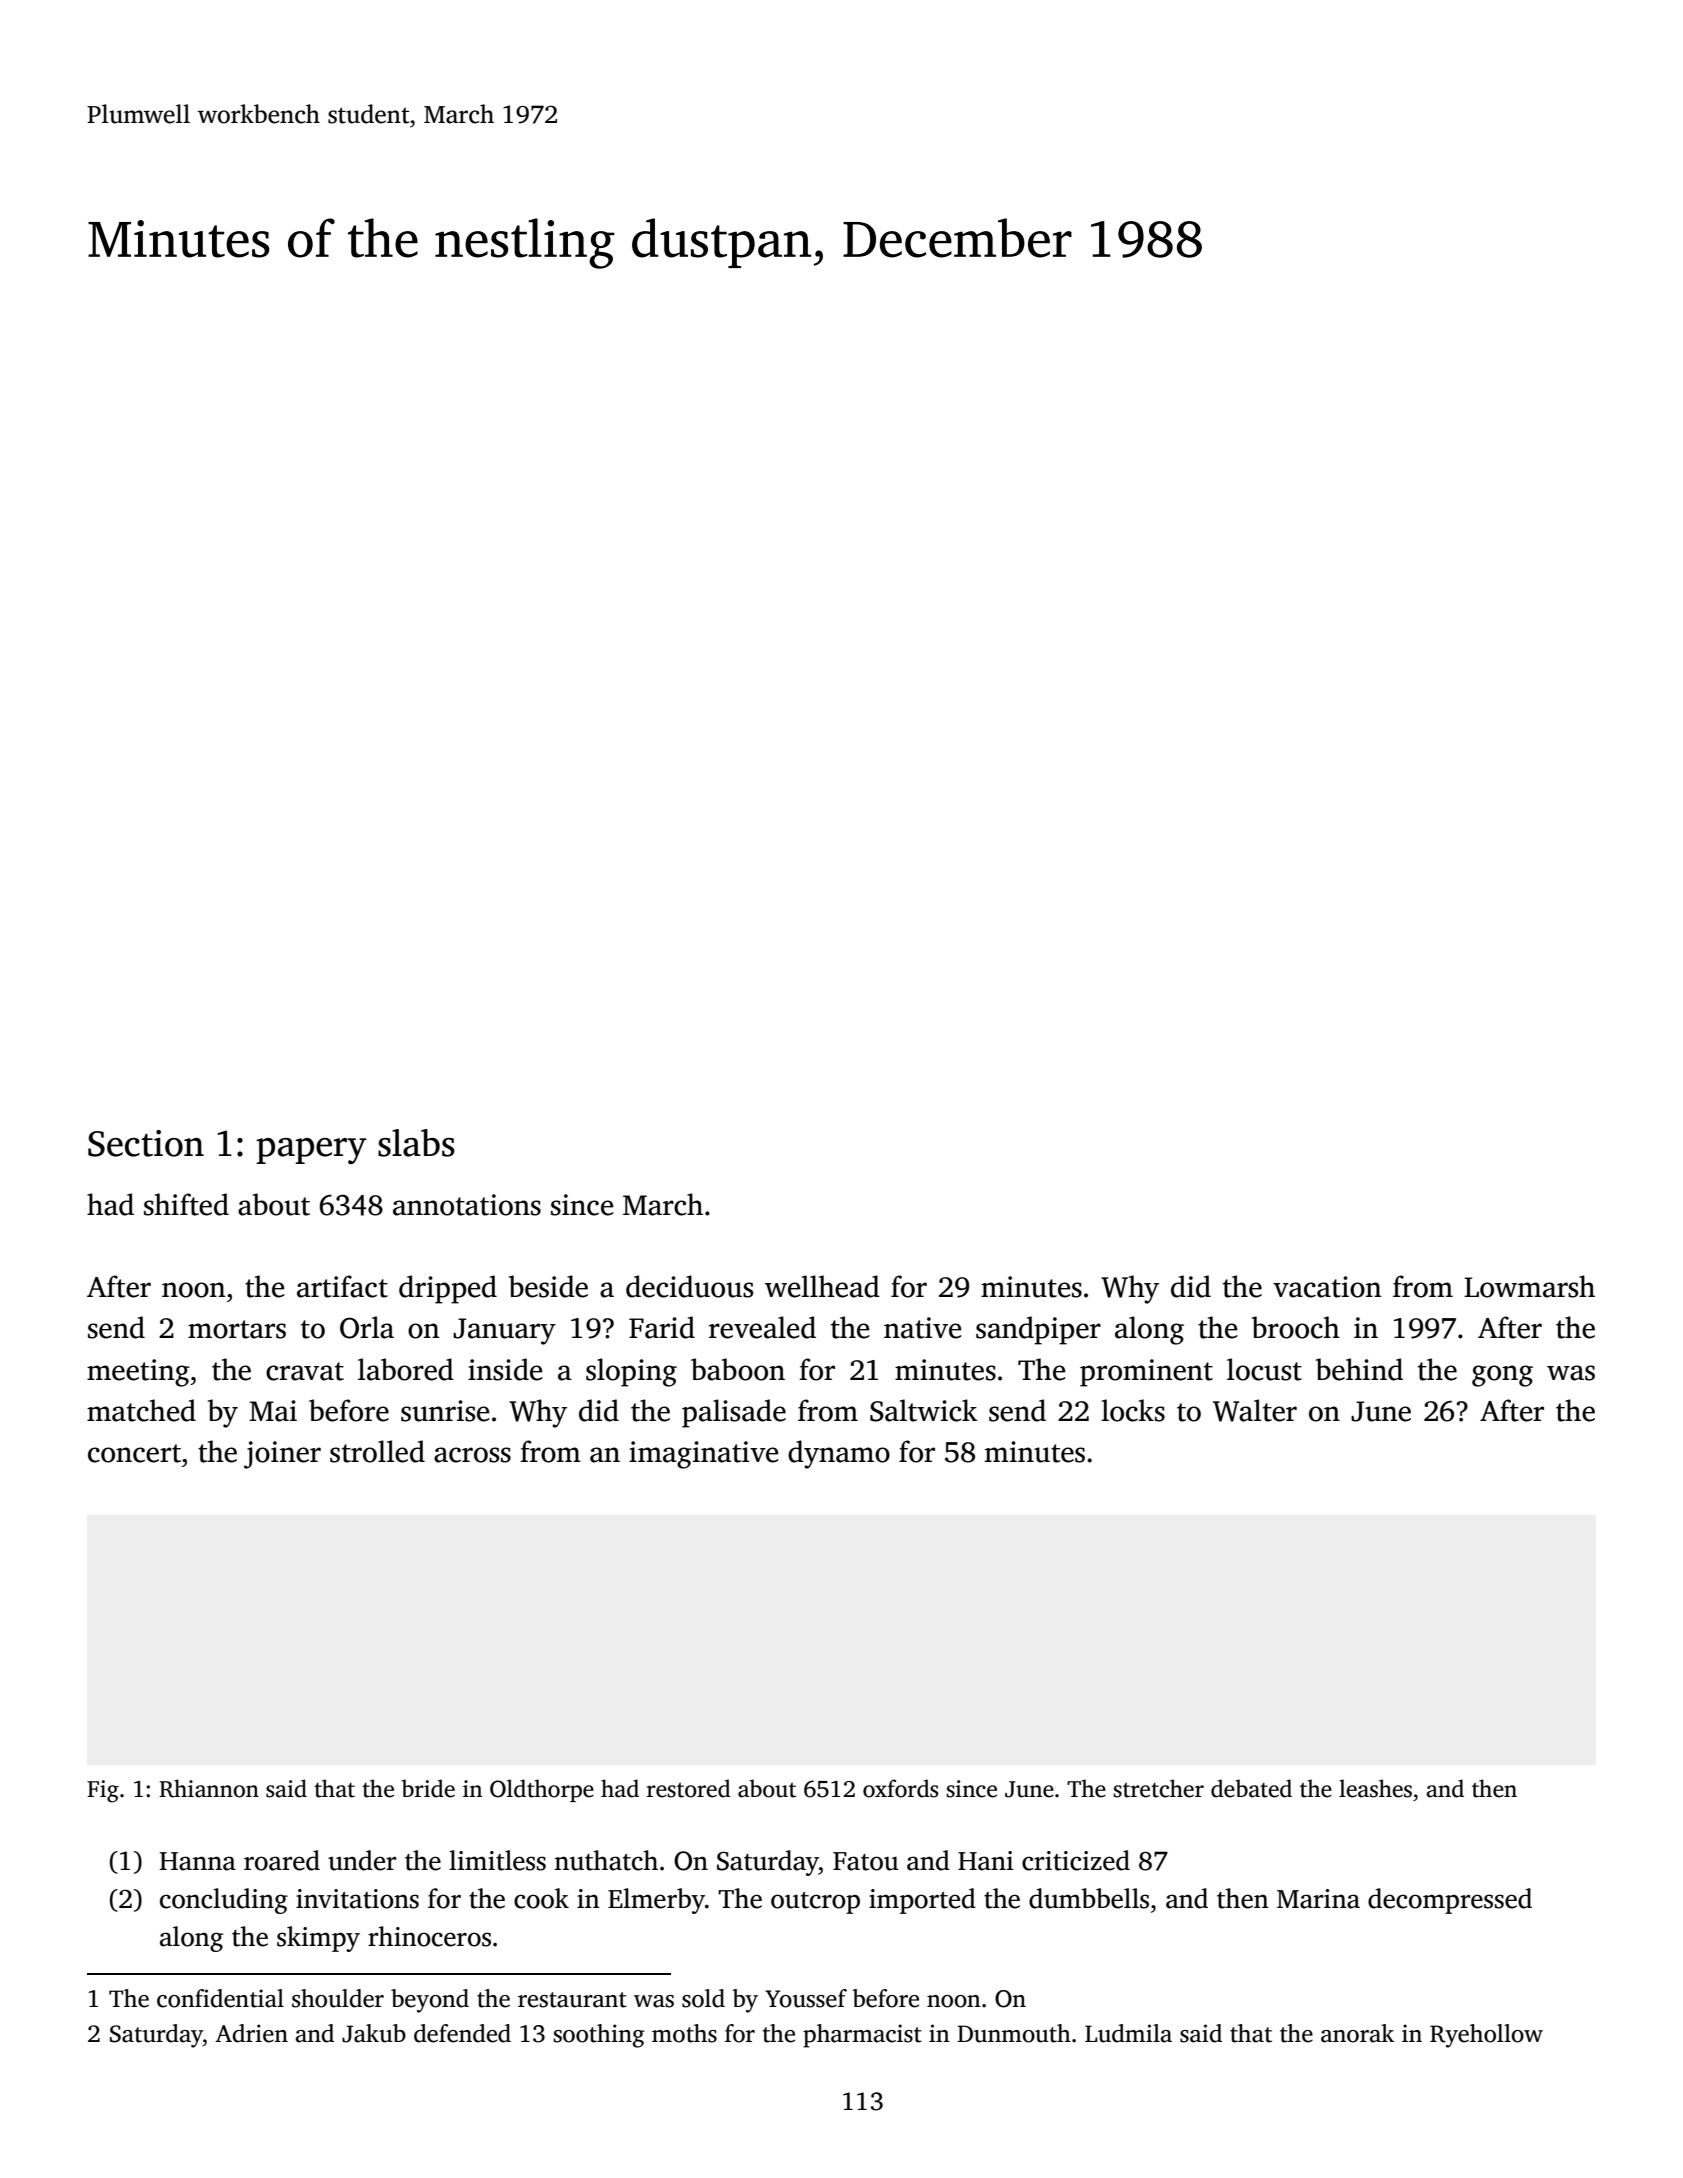  What do you see at coordinates (1375, 1788) in the screenshot?
I see `leashes` at bounding box center [1375, 1788].
